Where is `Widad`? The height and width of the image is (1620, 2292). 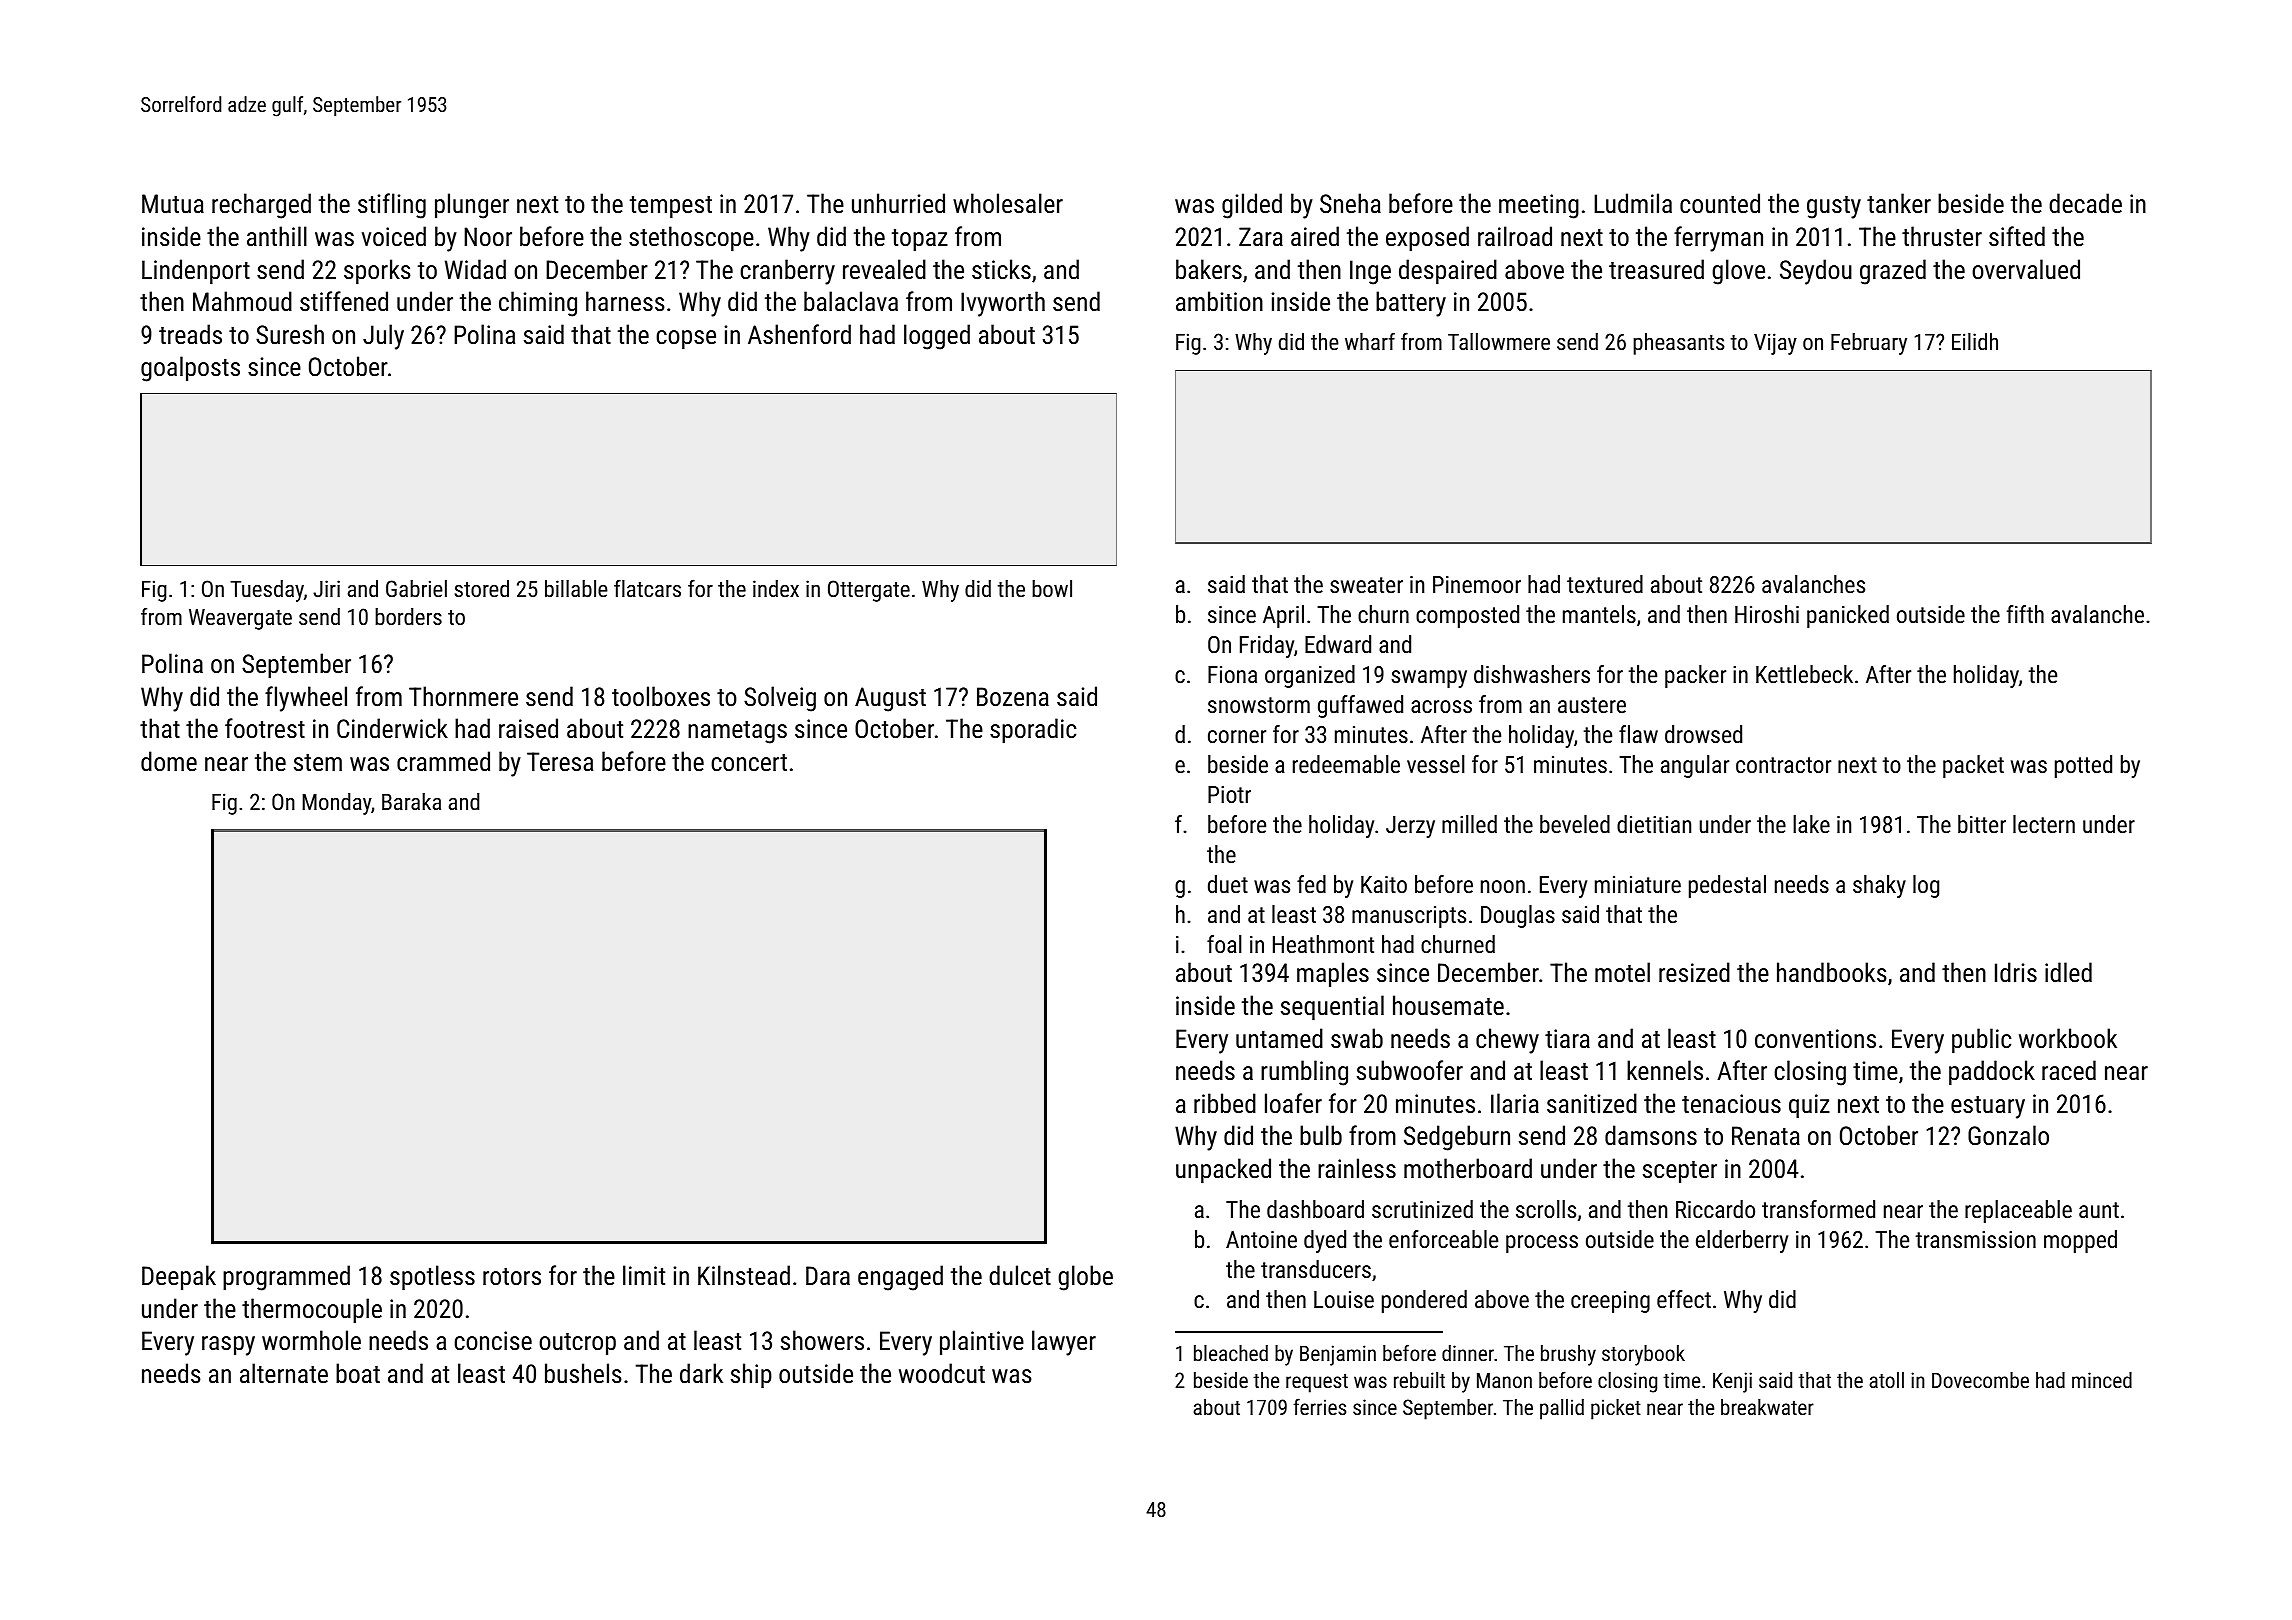 Widad is located at coordinates (475, 269).
